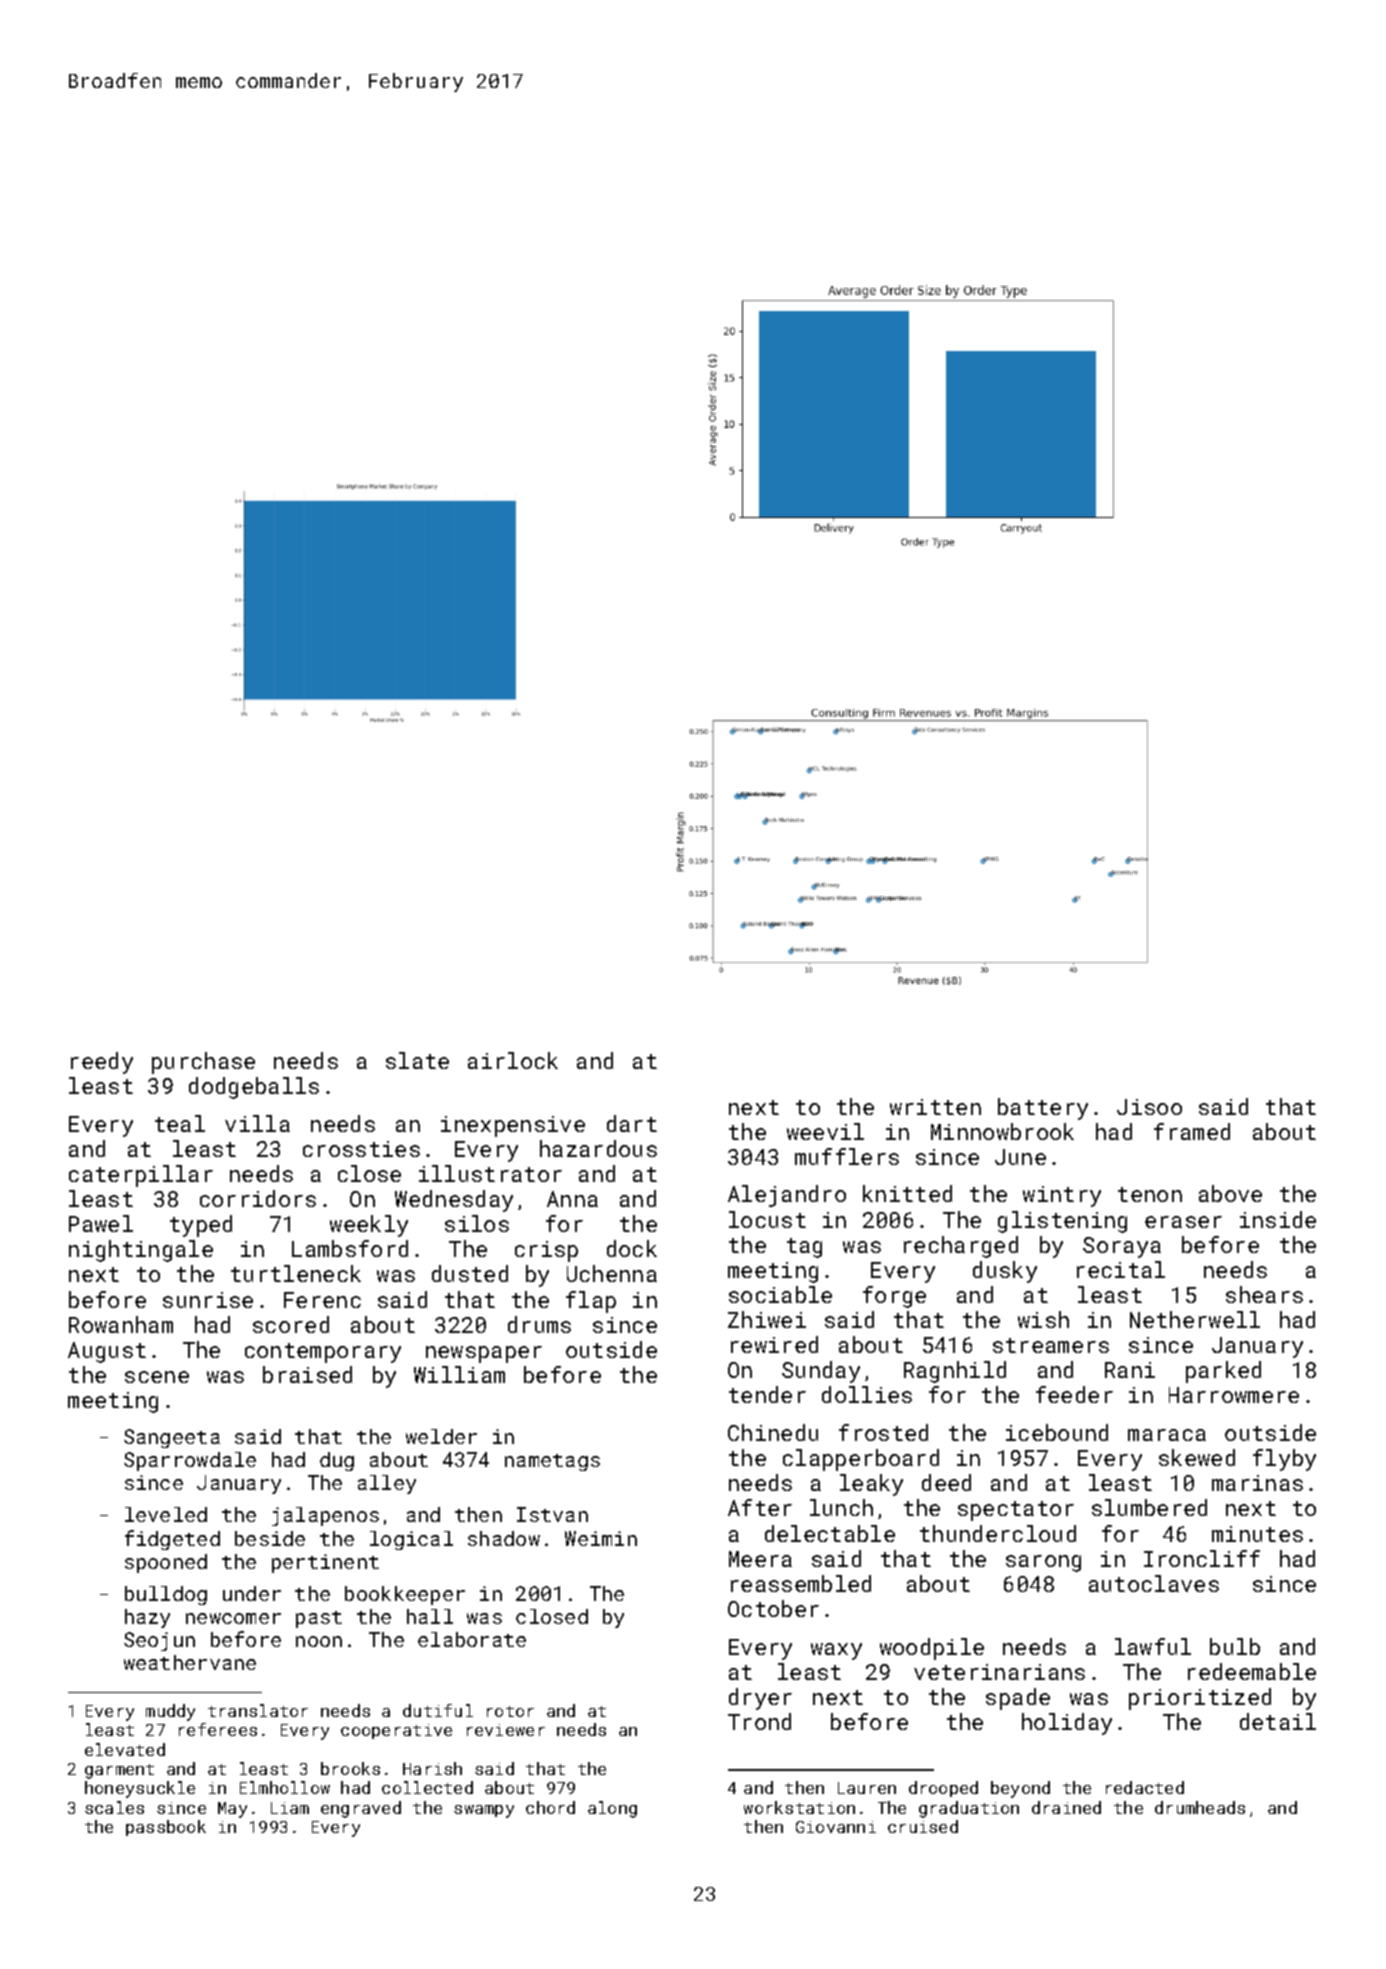  I want to click on workstation, so click(799, 1807).
